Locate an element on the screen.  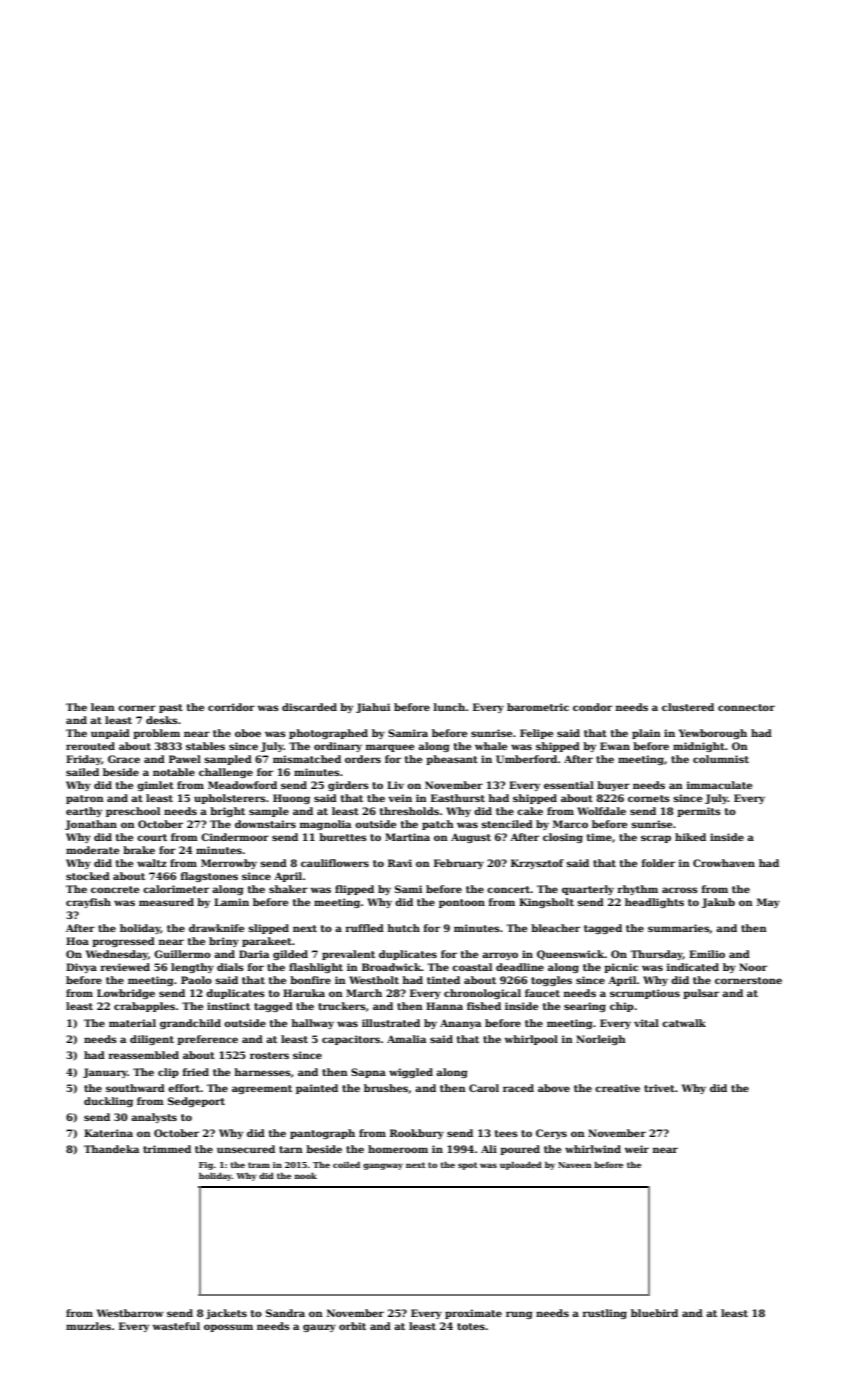
Thandeka is located at coordinates (111, 1149).
